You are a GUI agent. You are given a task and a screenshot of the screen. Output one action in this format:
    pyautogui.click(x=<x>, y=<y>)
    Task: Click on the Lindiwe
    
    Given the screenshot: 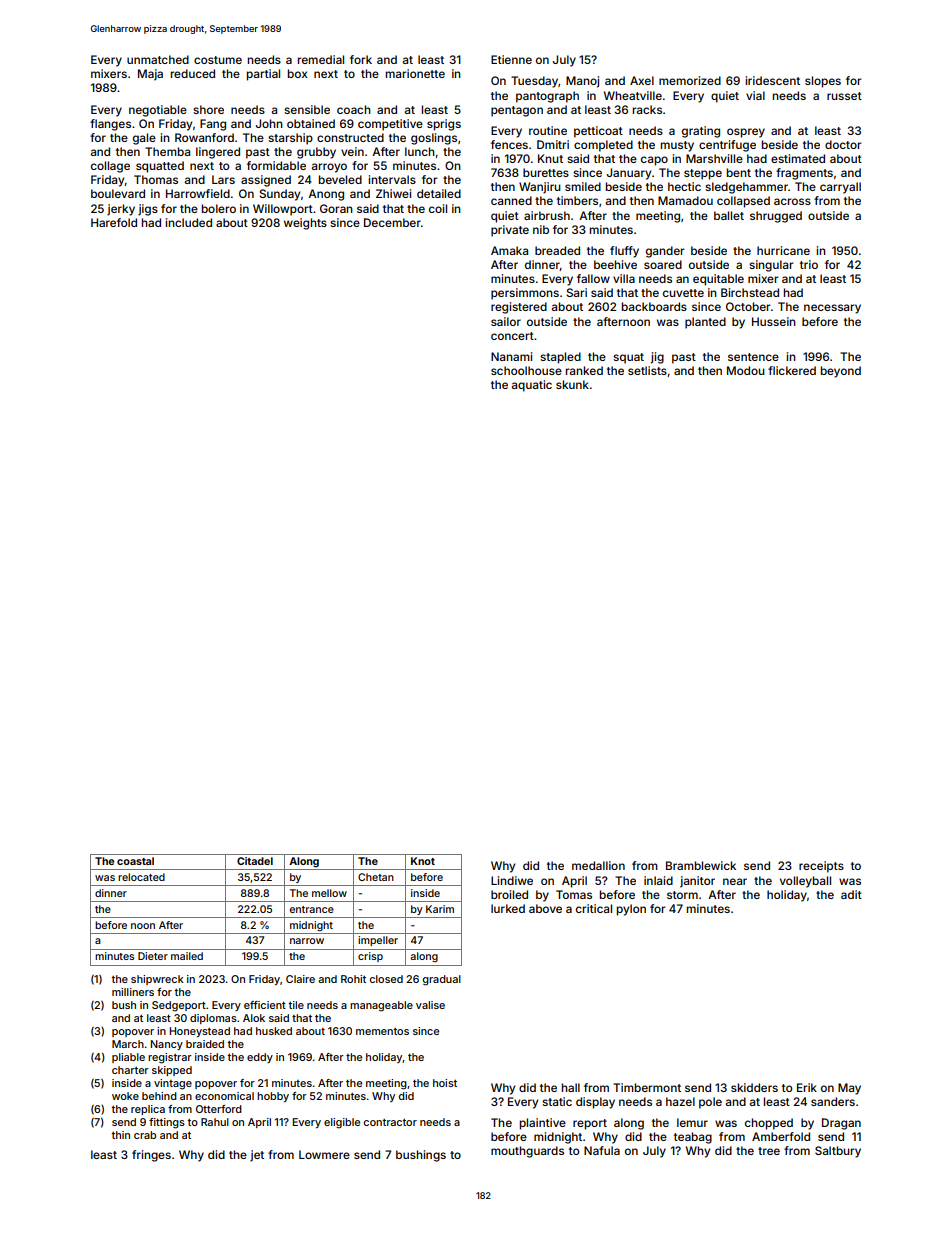 What is the action you would take?
    pyautogui.click(x=512, y=880)
